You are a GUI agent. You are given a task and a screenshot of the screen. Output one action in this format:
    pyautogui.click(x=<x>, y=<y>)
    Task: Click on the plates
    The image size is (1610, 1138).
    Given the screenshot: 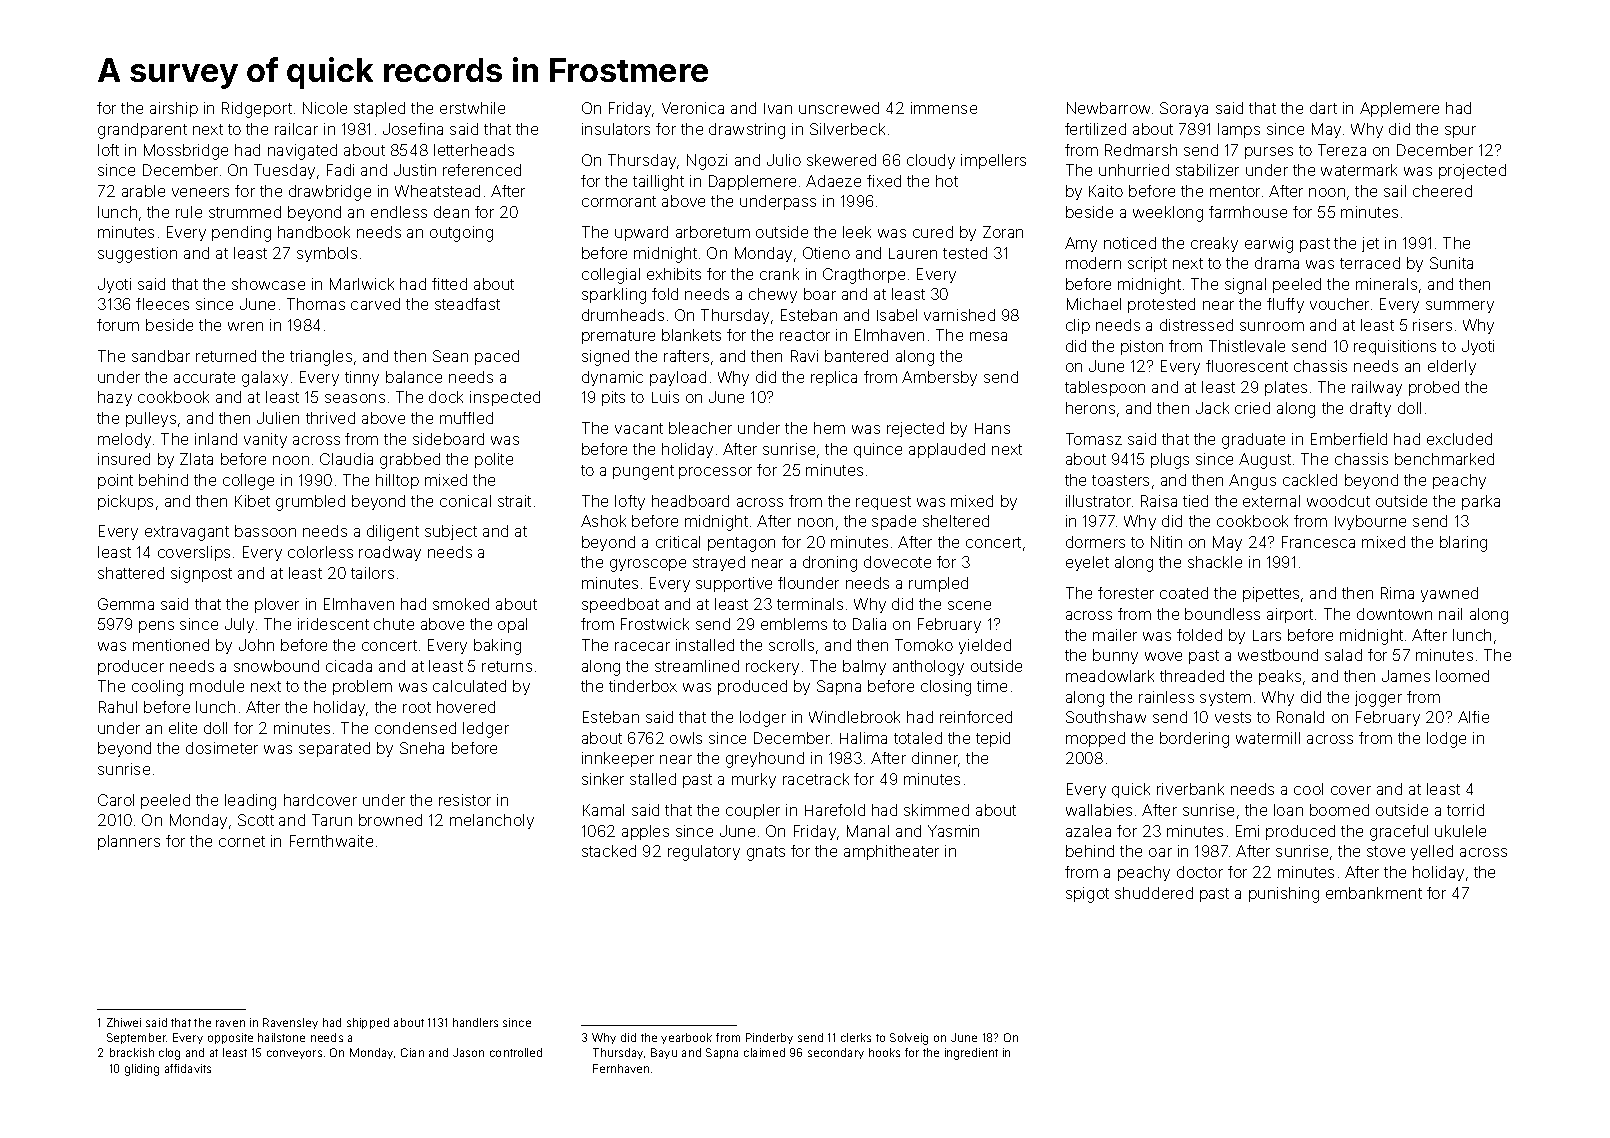 What is the action you would take?
    pyautogui.click(x=1286, y=388)
